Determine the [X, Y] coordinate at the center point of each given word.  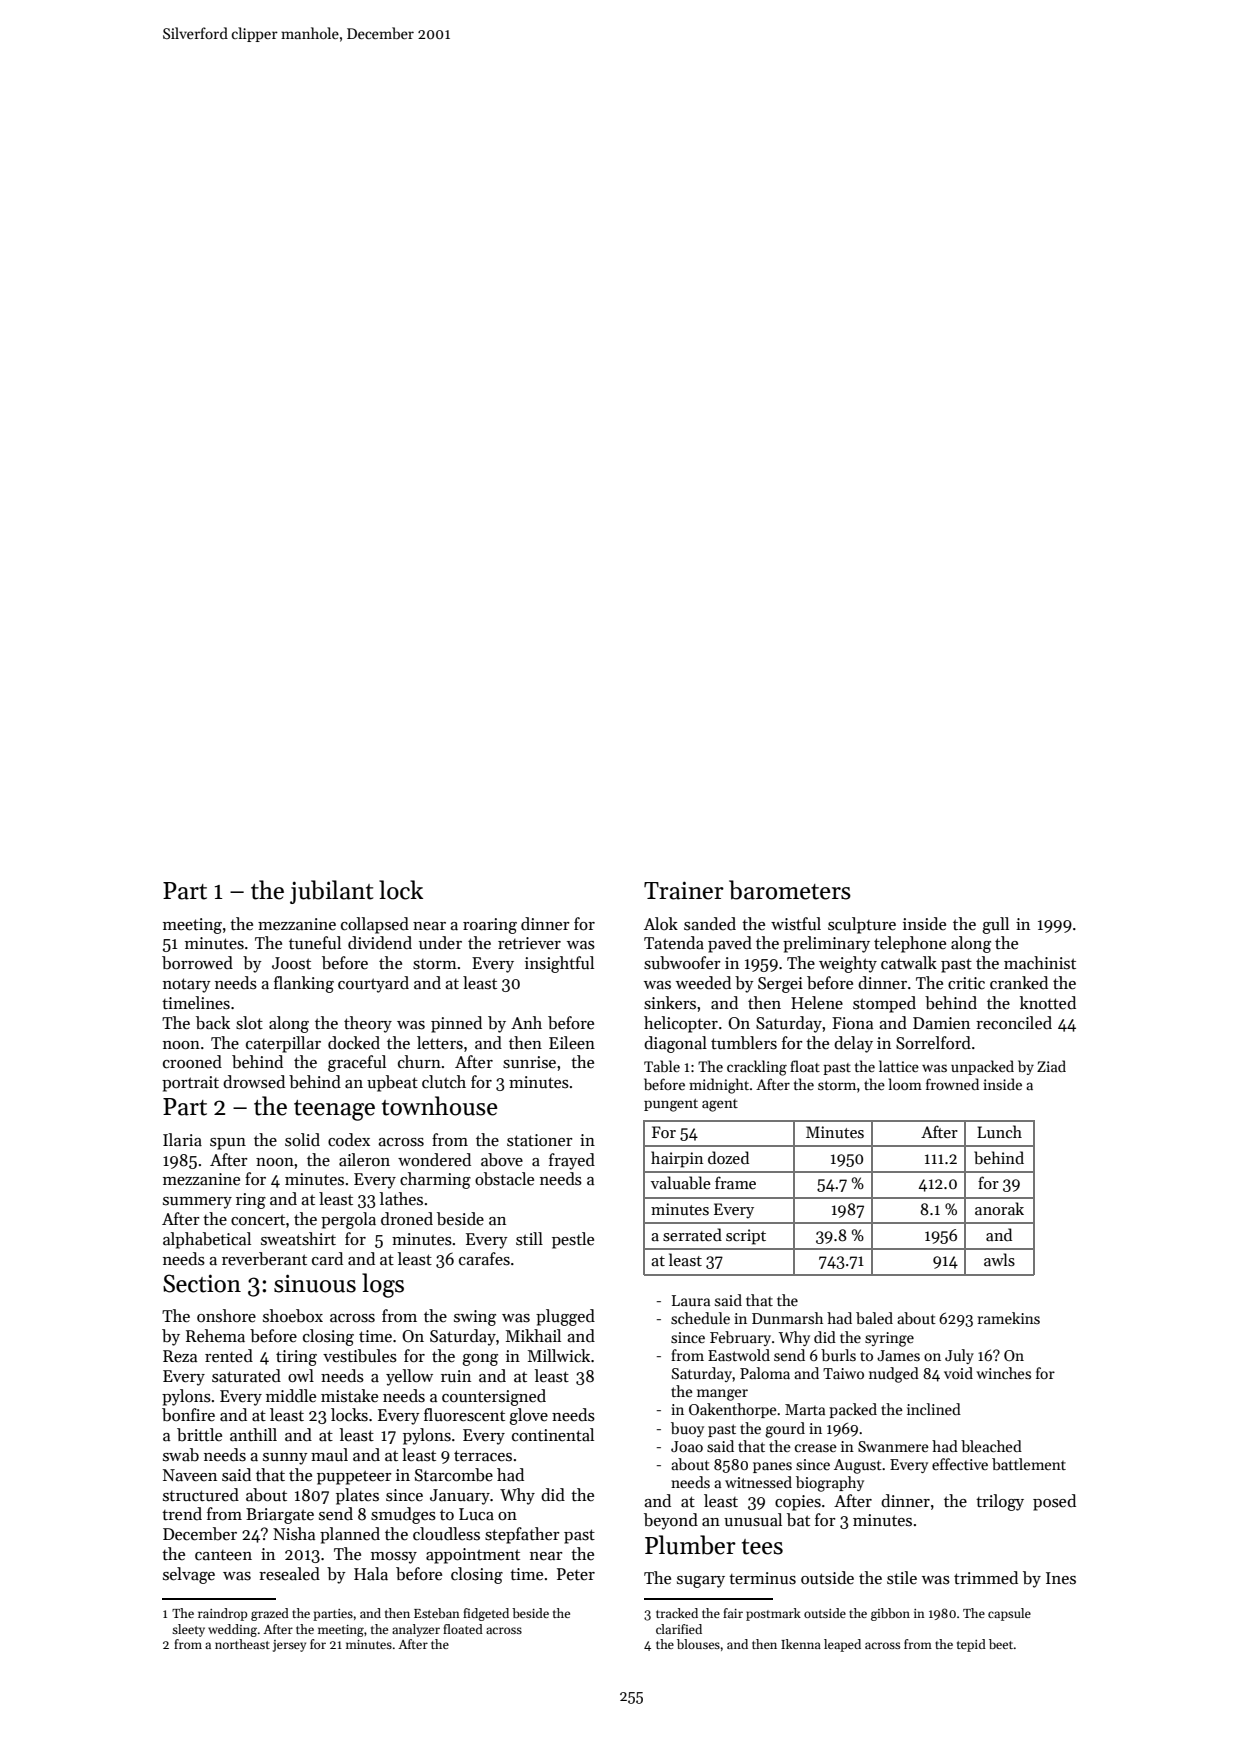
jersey [289, 1646]
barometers [790, 890]
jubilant [331, 892]
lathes [401, 1199]
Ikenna [801, 1644]
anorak [999, 1208]
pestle [573, 1240]
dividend [380, 943]
